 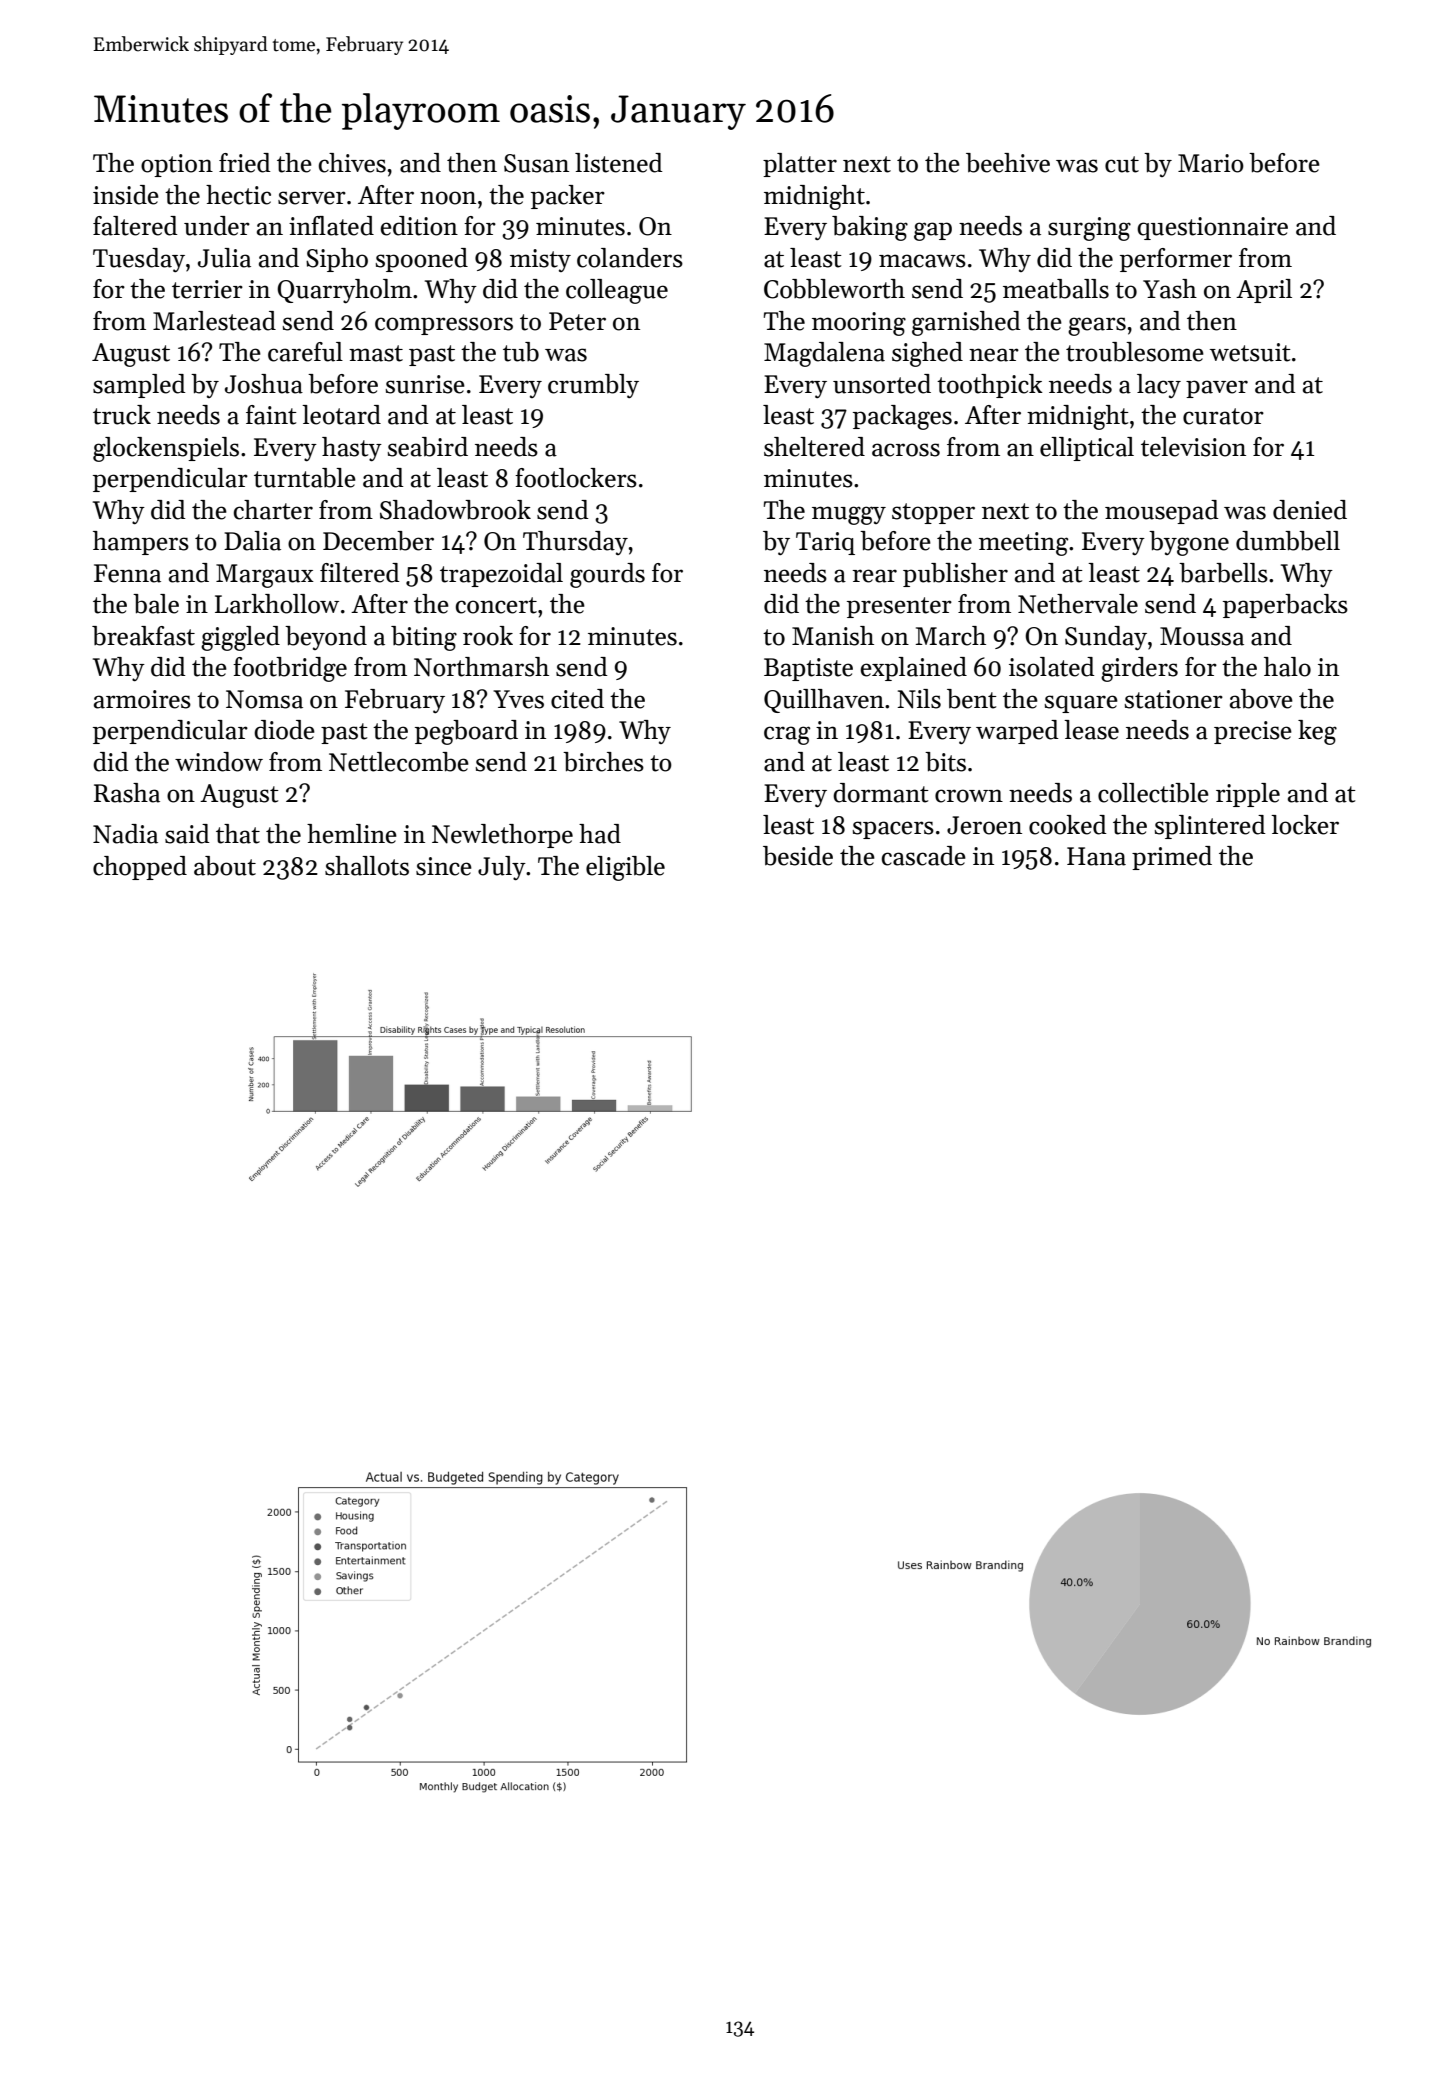 What do you see at coordinates (1089, 229) in the image?
I see `surging` at bounding box center [1089, 229].
